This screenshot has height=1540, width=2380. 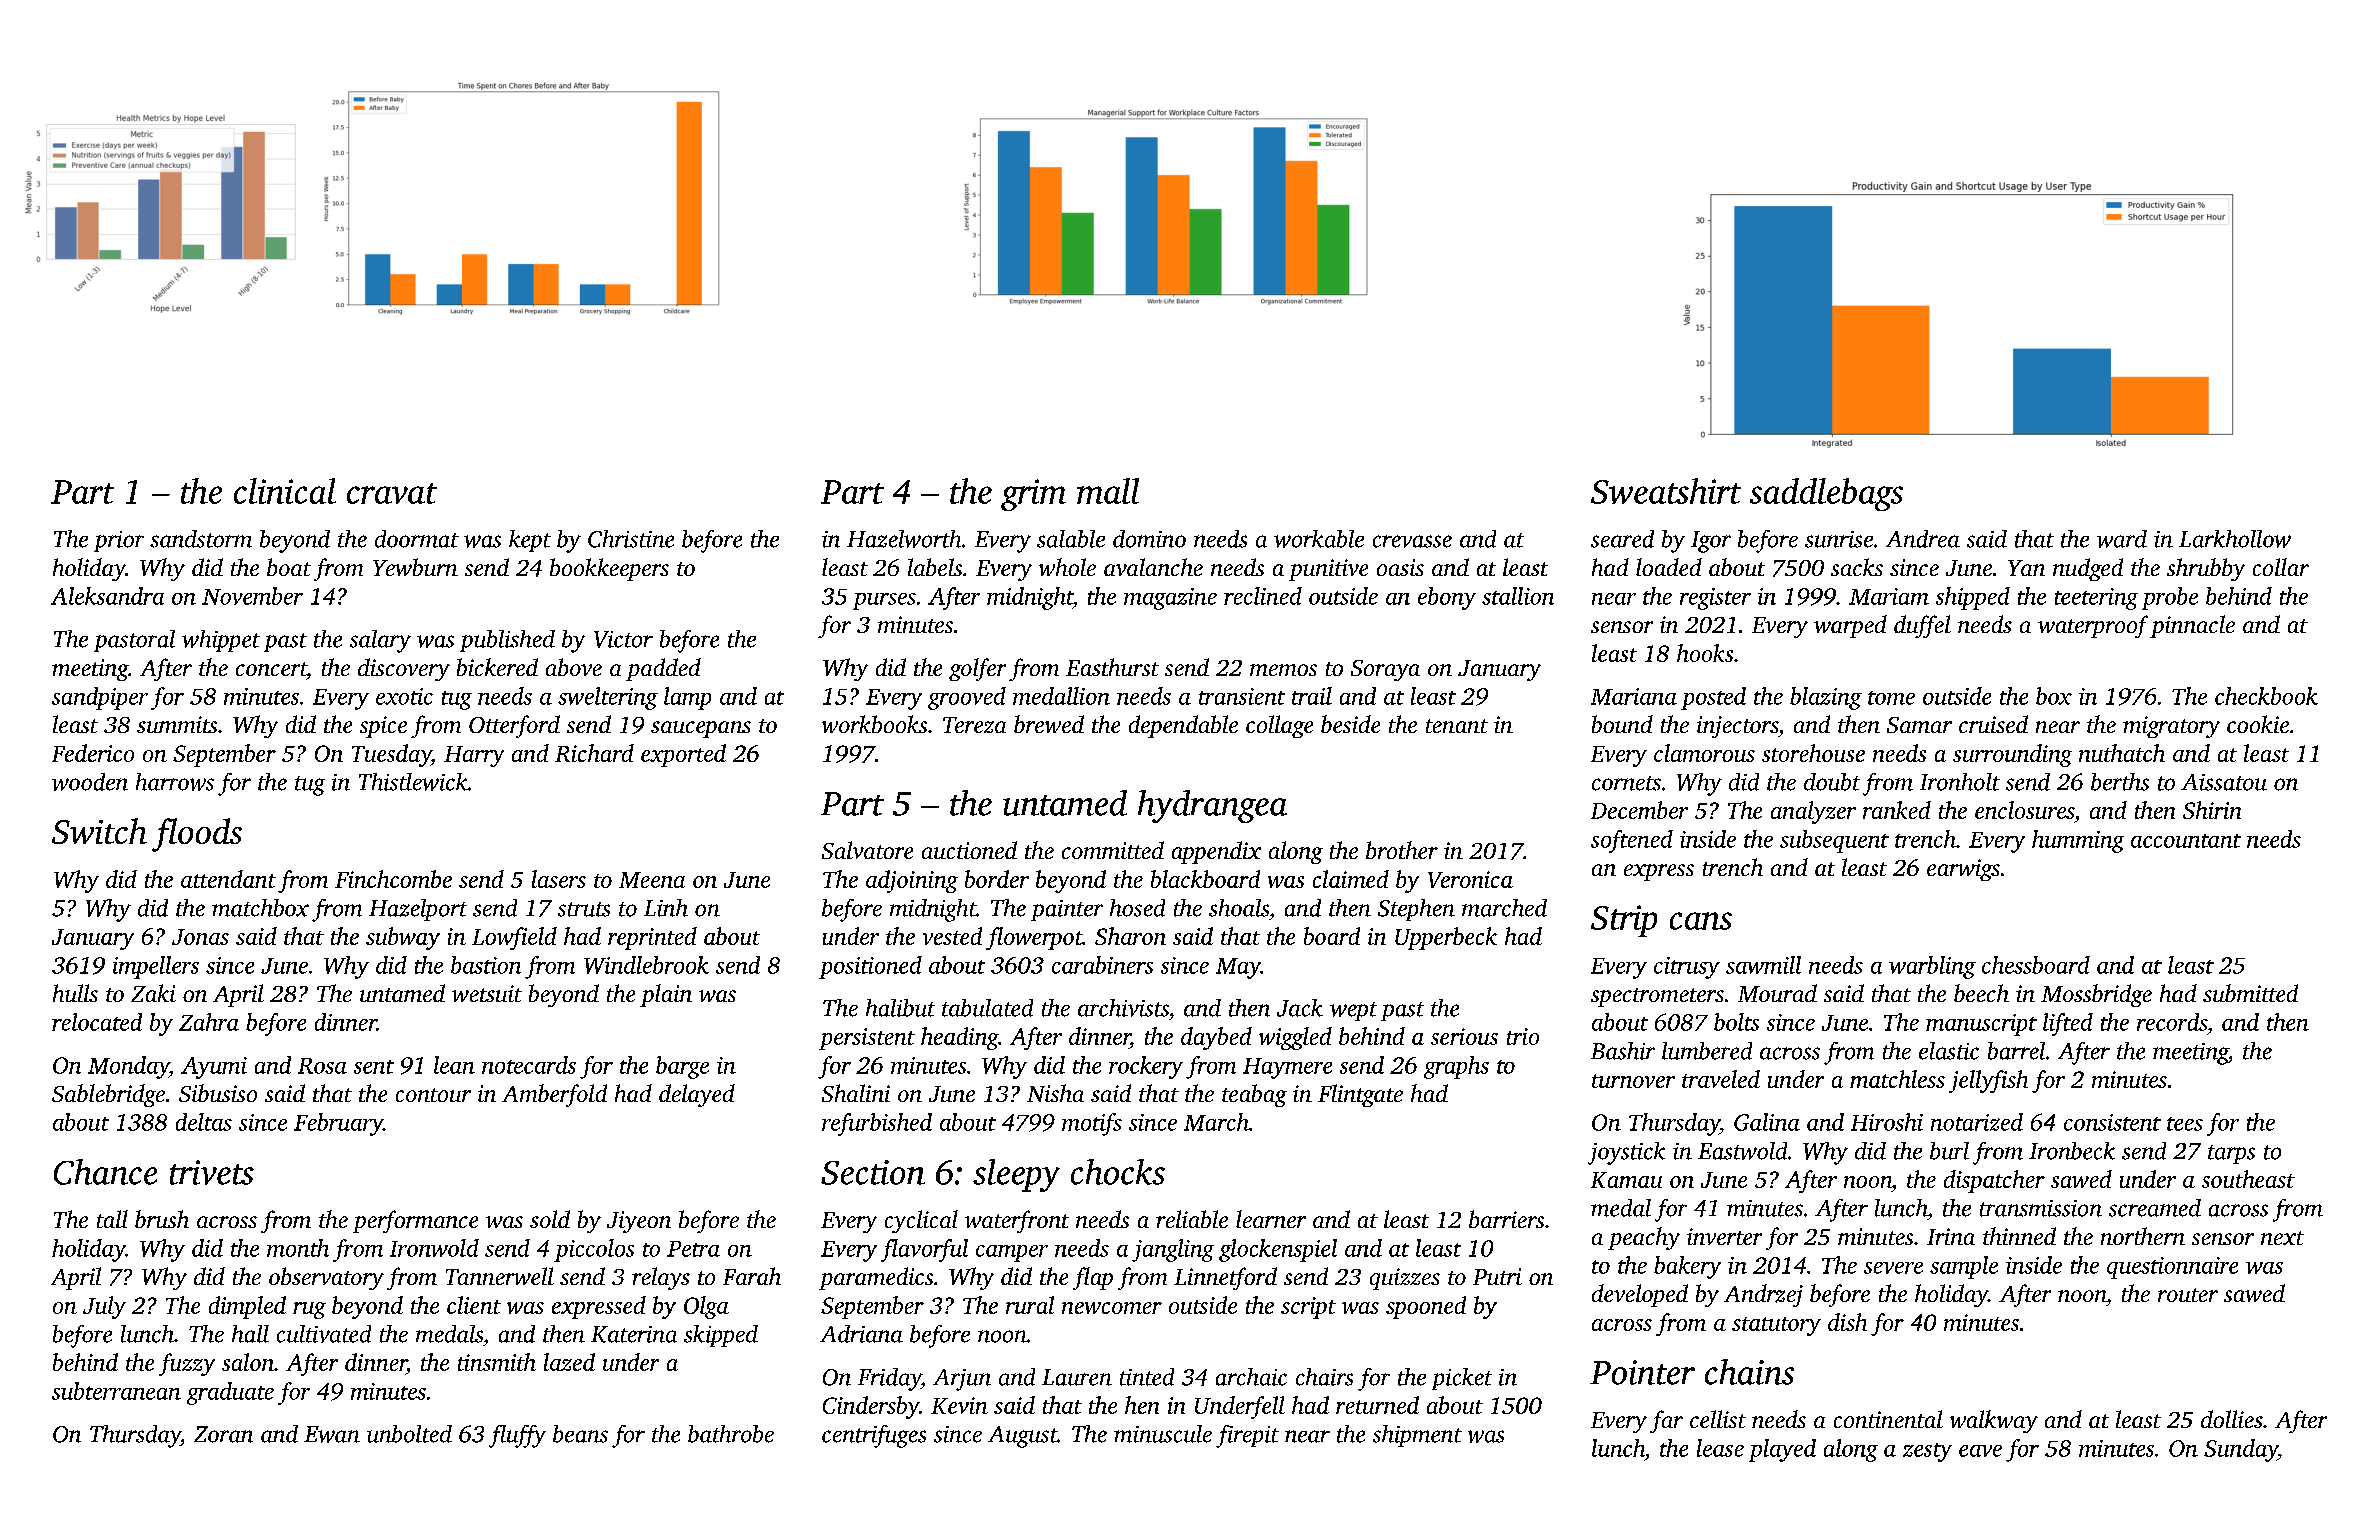 What do you see at coordinates (487, 993) in the screenshot?
I see `wetsuit` at bounding box center [487, 993].
